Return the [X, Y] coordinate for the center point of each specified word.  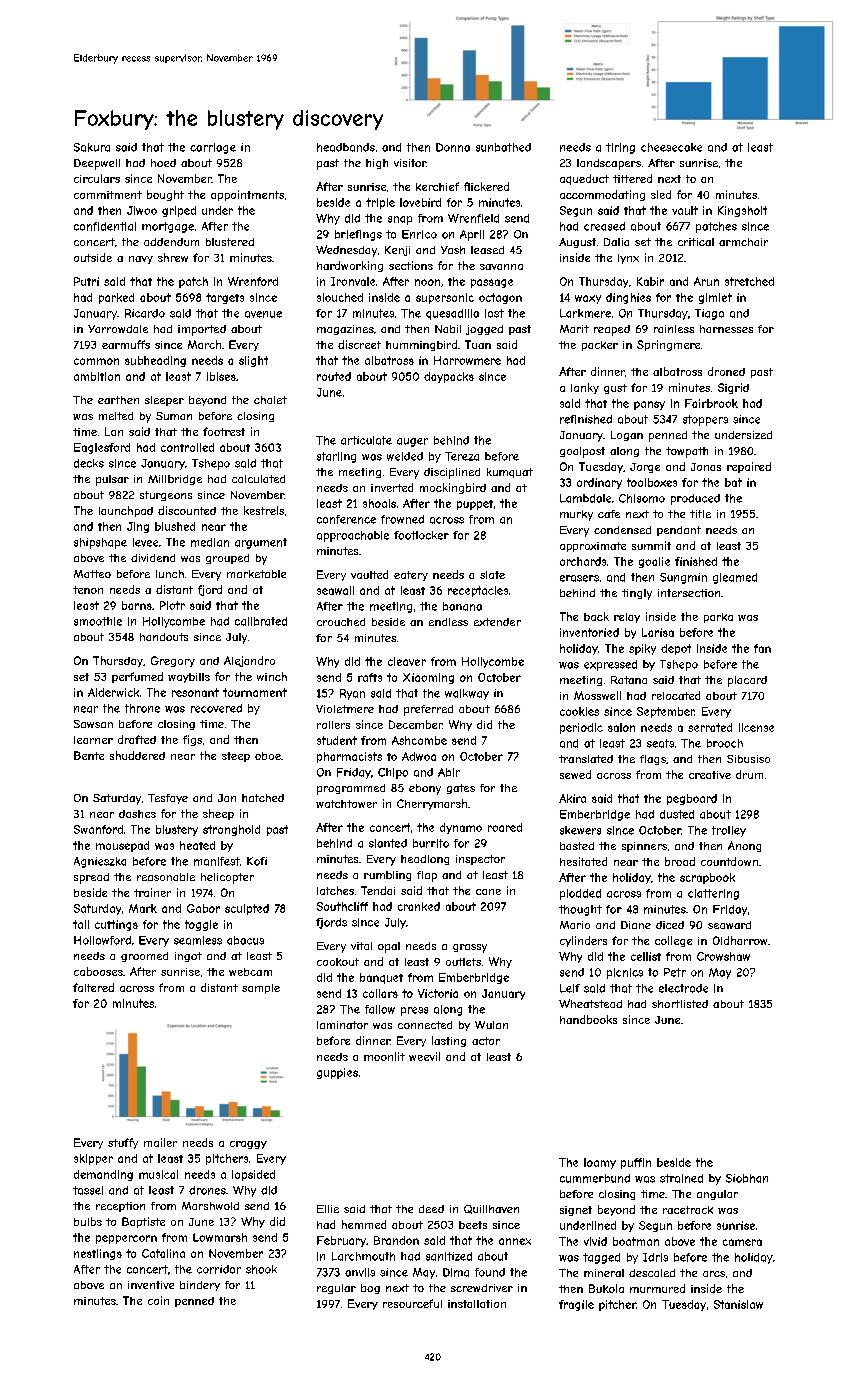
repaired [749, 467]
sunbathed [503, 147]
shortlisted [680, 1004]
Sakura [92, 147]
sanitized [449, 1256]
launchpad [126, 511]
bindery [200, 1286]
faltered [93, 987]
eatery [411, 576]
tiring [620, 148]
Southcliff [342, 906]
